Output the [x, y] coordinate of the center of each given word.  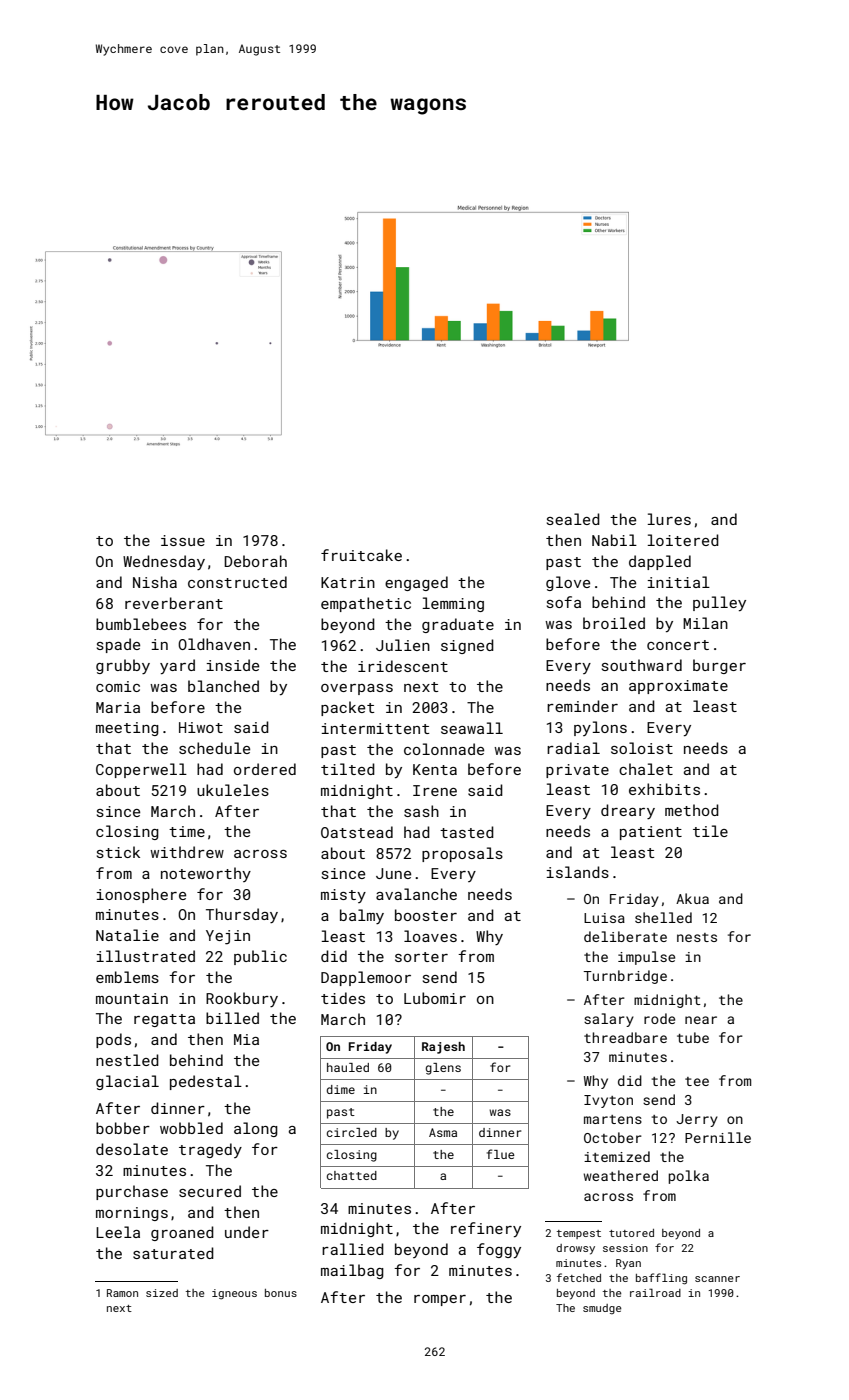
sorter [421, 957]
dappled [660, 562]
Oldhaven [214, 644]
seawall [472, 728]
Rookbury [242, 999]
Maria [118, 707]
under [247, 1232]
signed [467, 646]
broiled [614, 623]
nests [697, 937]
